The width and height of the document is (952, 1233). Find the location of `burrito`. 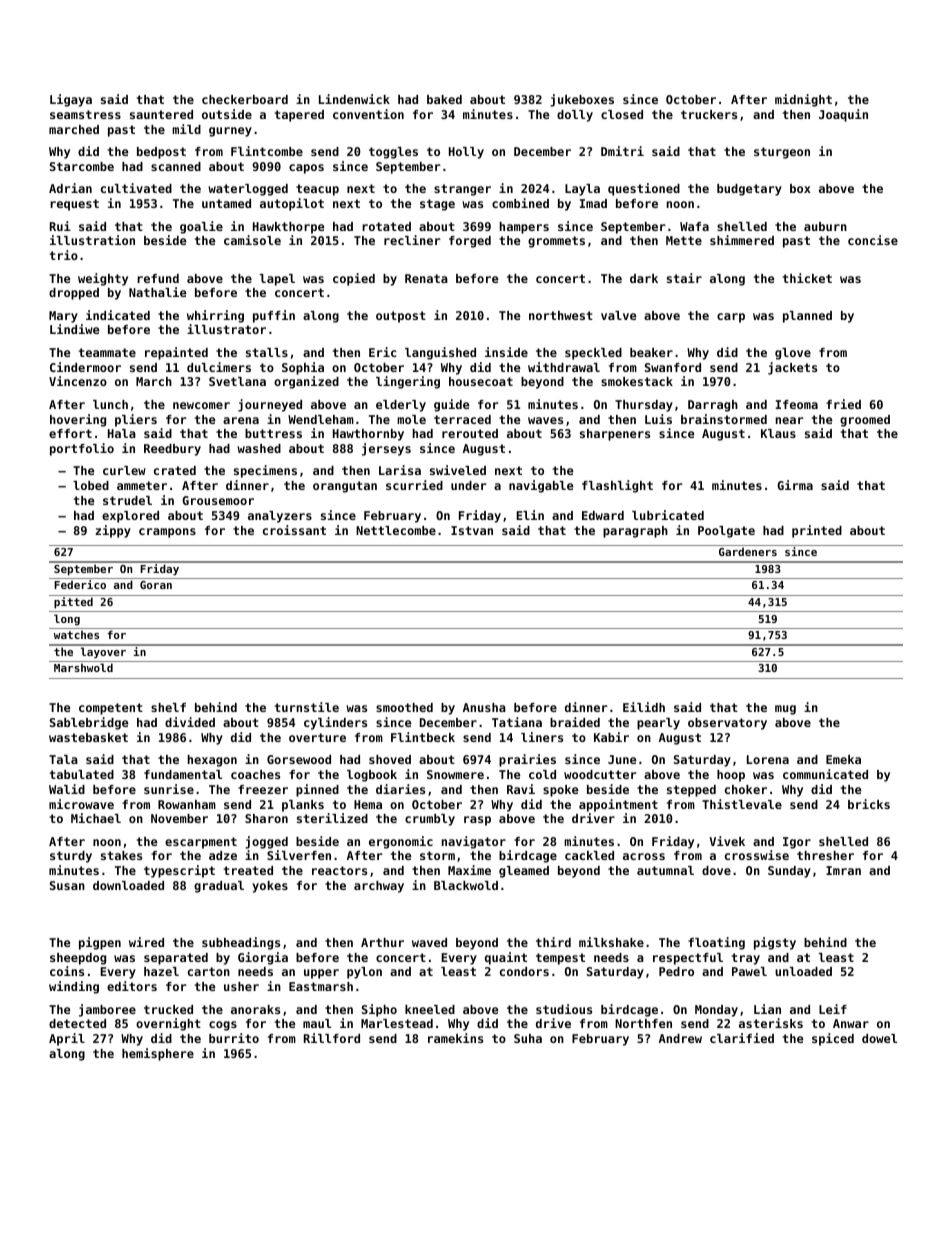

burrito is located at coordinates (234, 1038).
